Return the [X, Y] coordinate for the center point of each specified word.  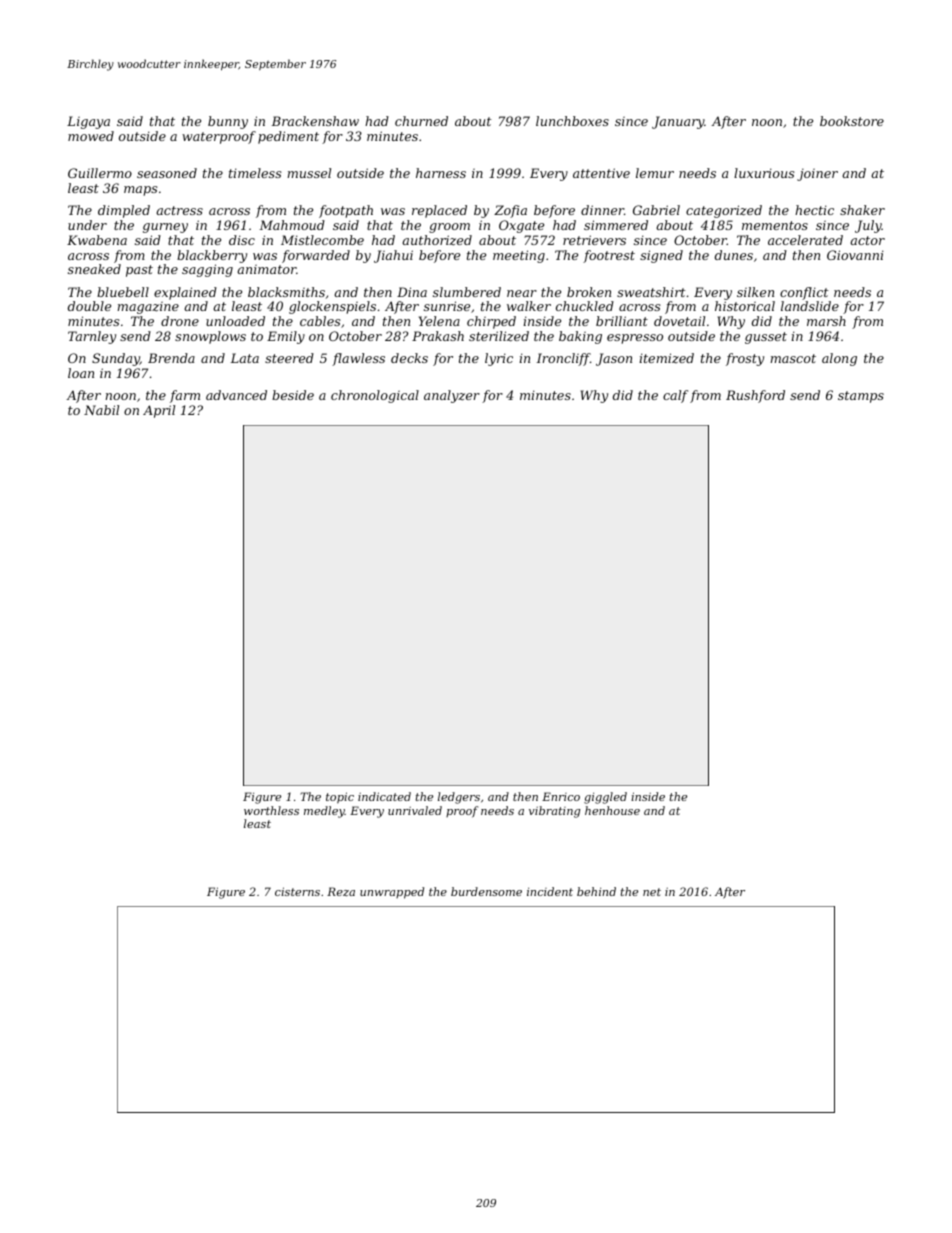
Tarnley [92, 337]
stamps [861, 397]
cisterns [297, 891]
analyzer [452, 396]
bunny [228, 122]
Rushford [755, 396]
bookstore [852, 121]
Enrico [561, 796]
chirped [491, 322]
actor [867, 240]
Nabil [101, 410]
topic [340, 798]
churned [421, 121]
